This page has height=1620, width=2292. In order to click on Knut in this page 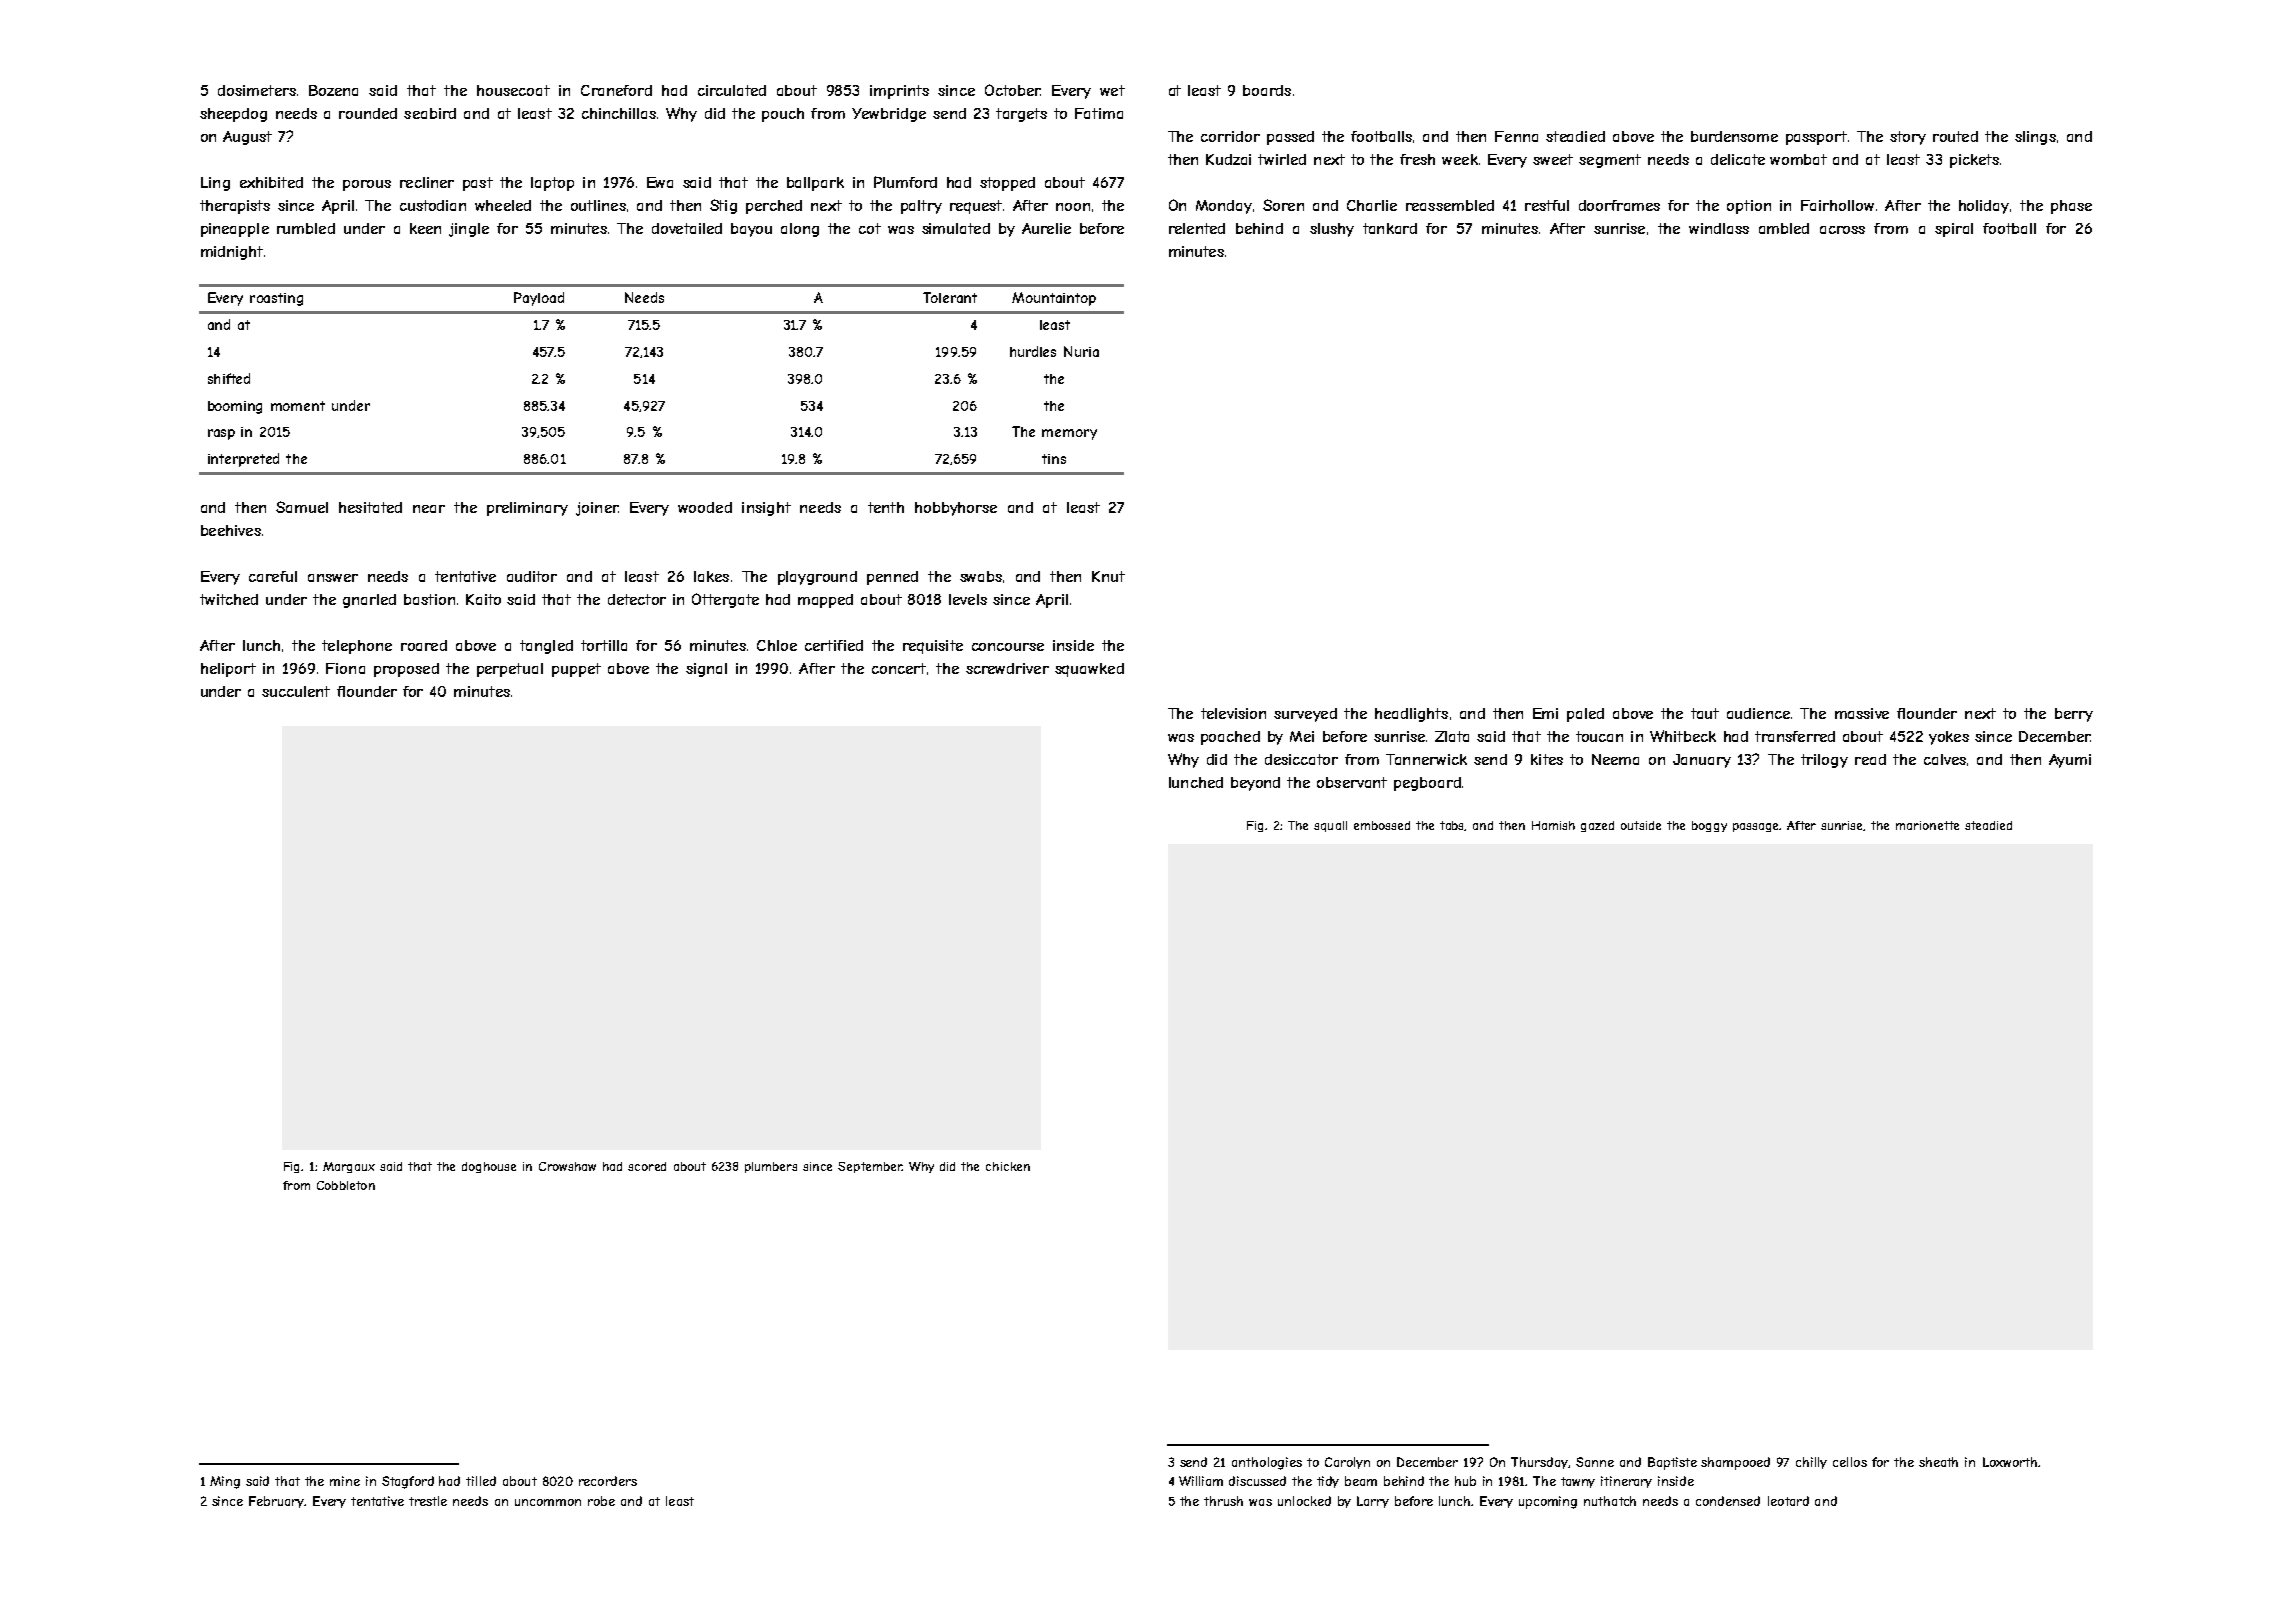, I will do `click(1108, 576)`.
